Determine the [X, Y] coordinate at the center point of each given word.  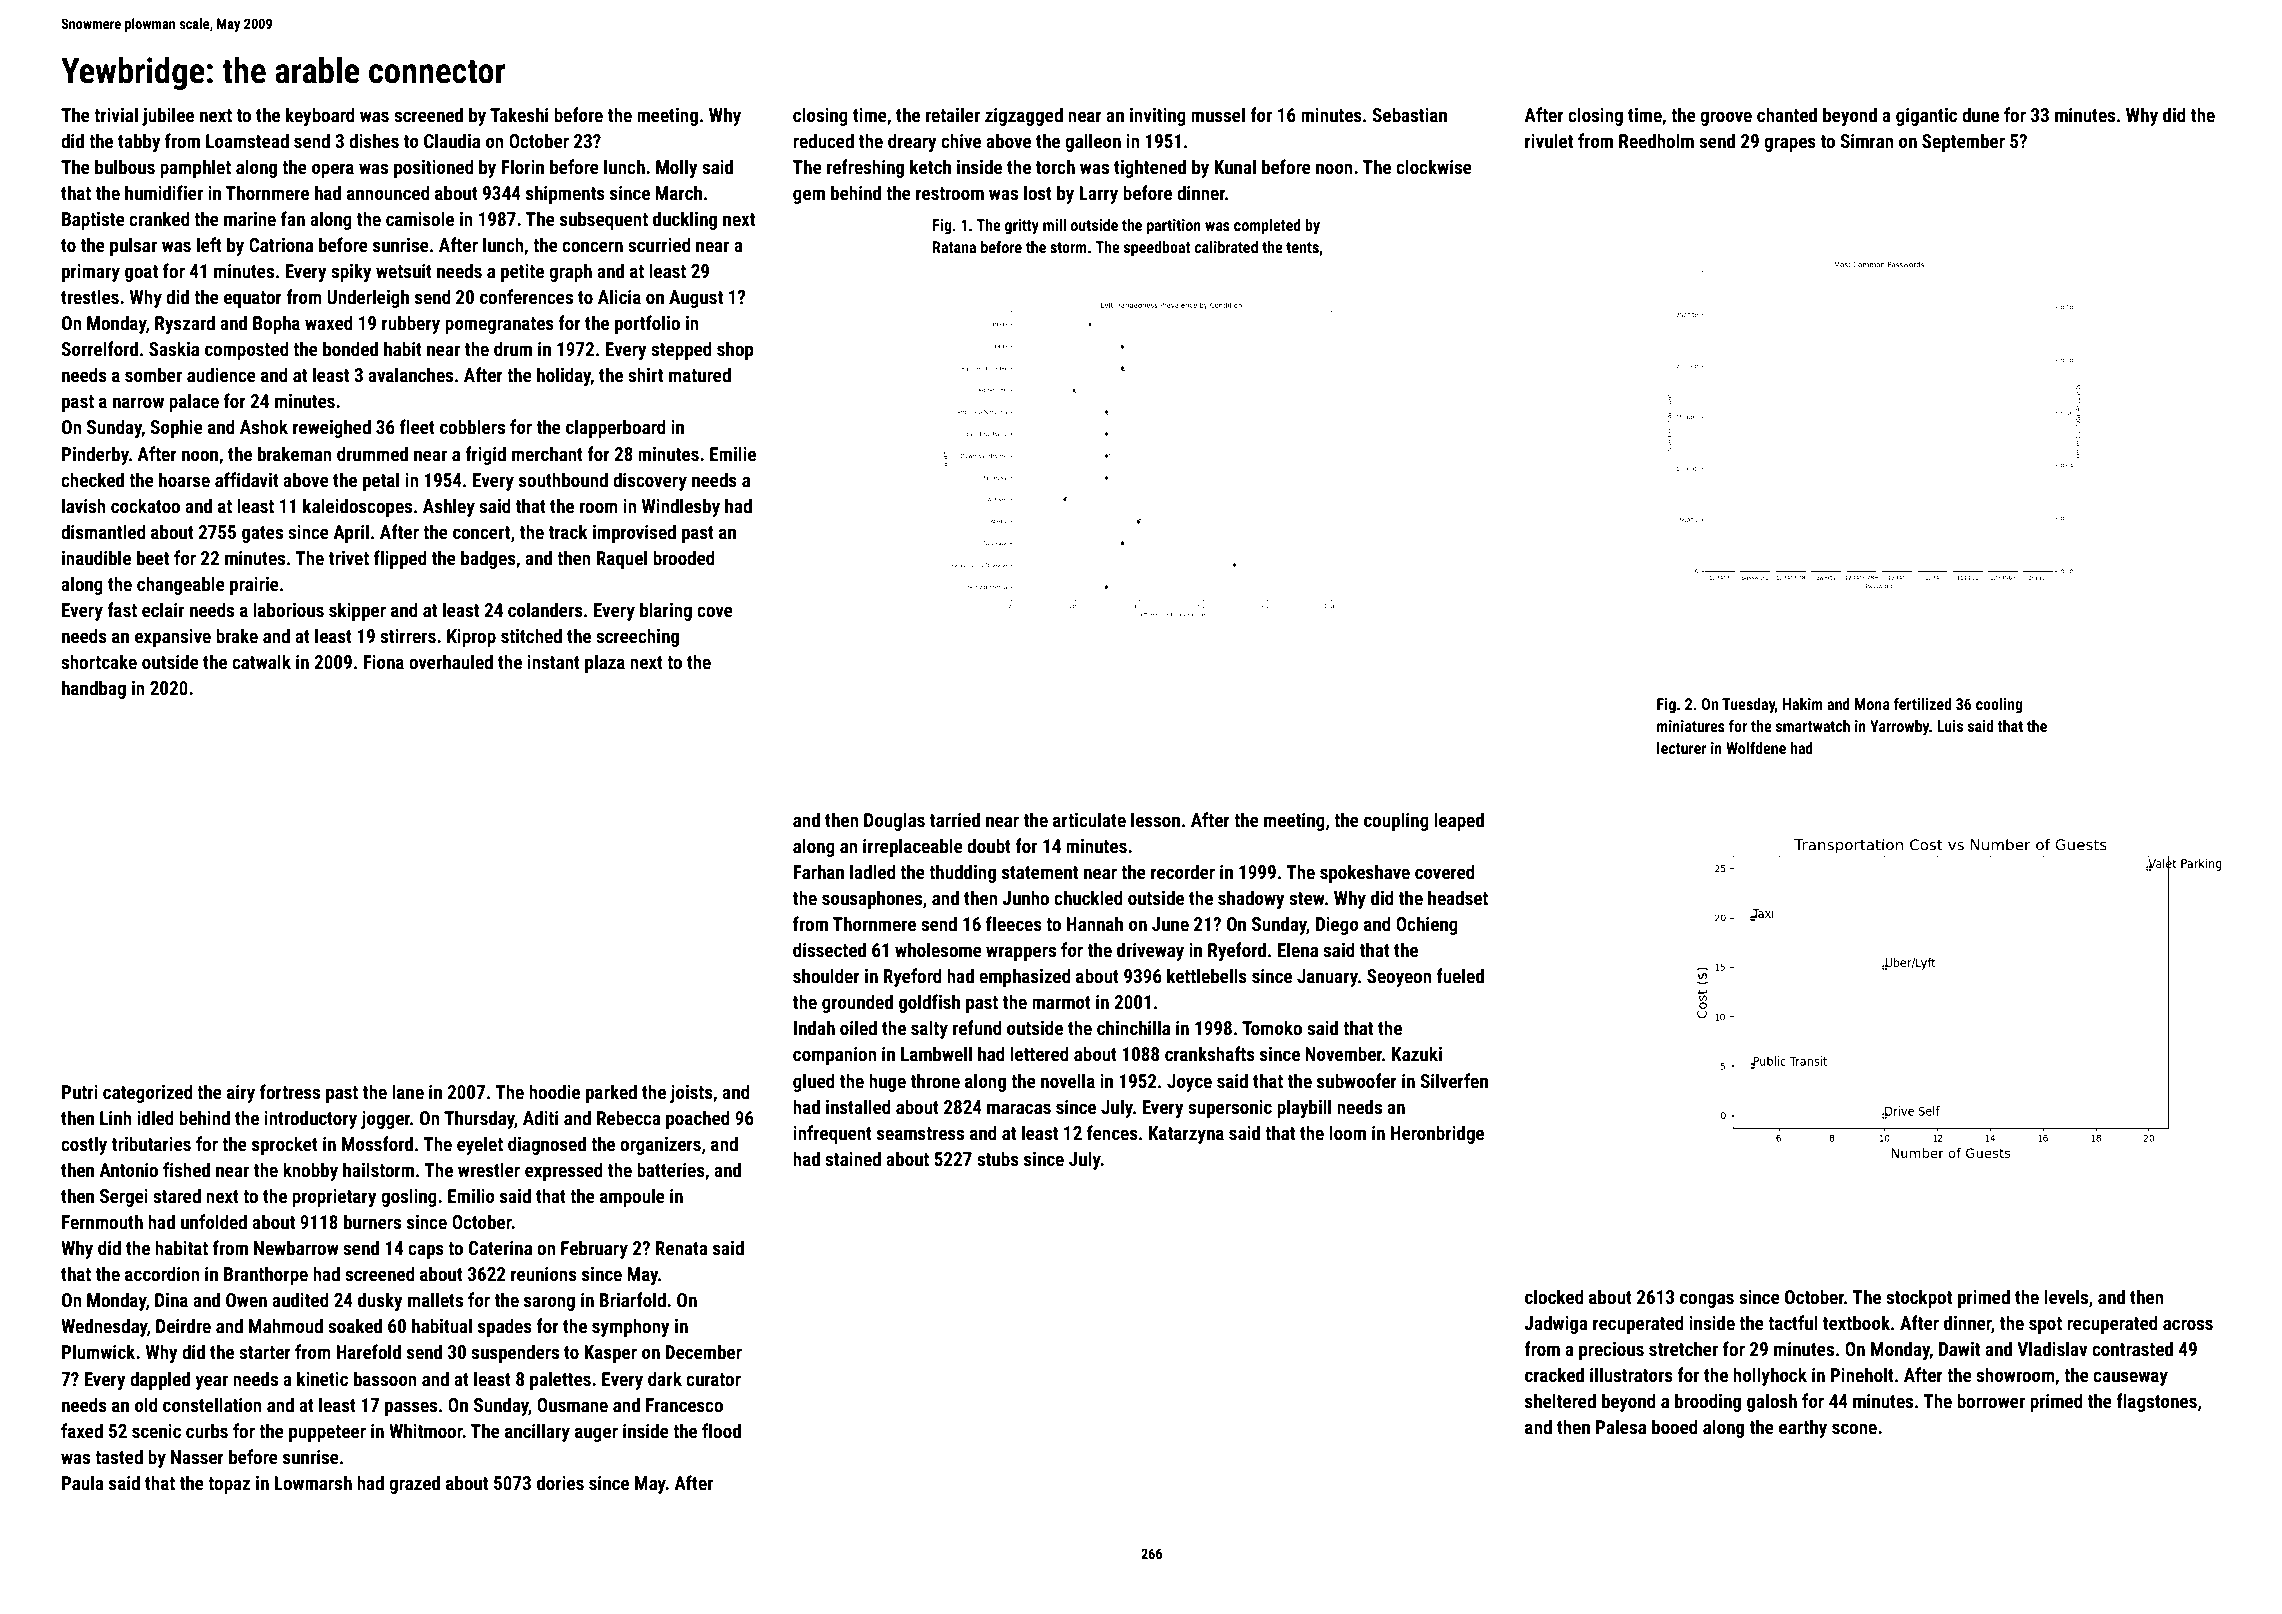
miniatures [1691, 726]
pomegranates [499, 325]
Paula [83, 1482]
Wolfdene [1756, 748]
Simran [1866, 141]
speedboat [1157, 249]
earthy [1803, 1428]
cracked [1554, 1374]
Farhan [818, 871]
